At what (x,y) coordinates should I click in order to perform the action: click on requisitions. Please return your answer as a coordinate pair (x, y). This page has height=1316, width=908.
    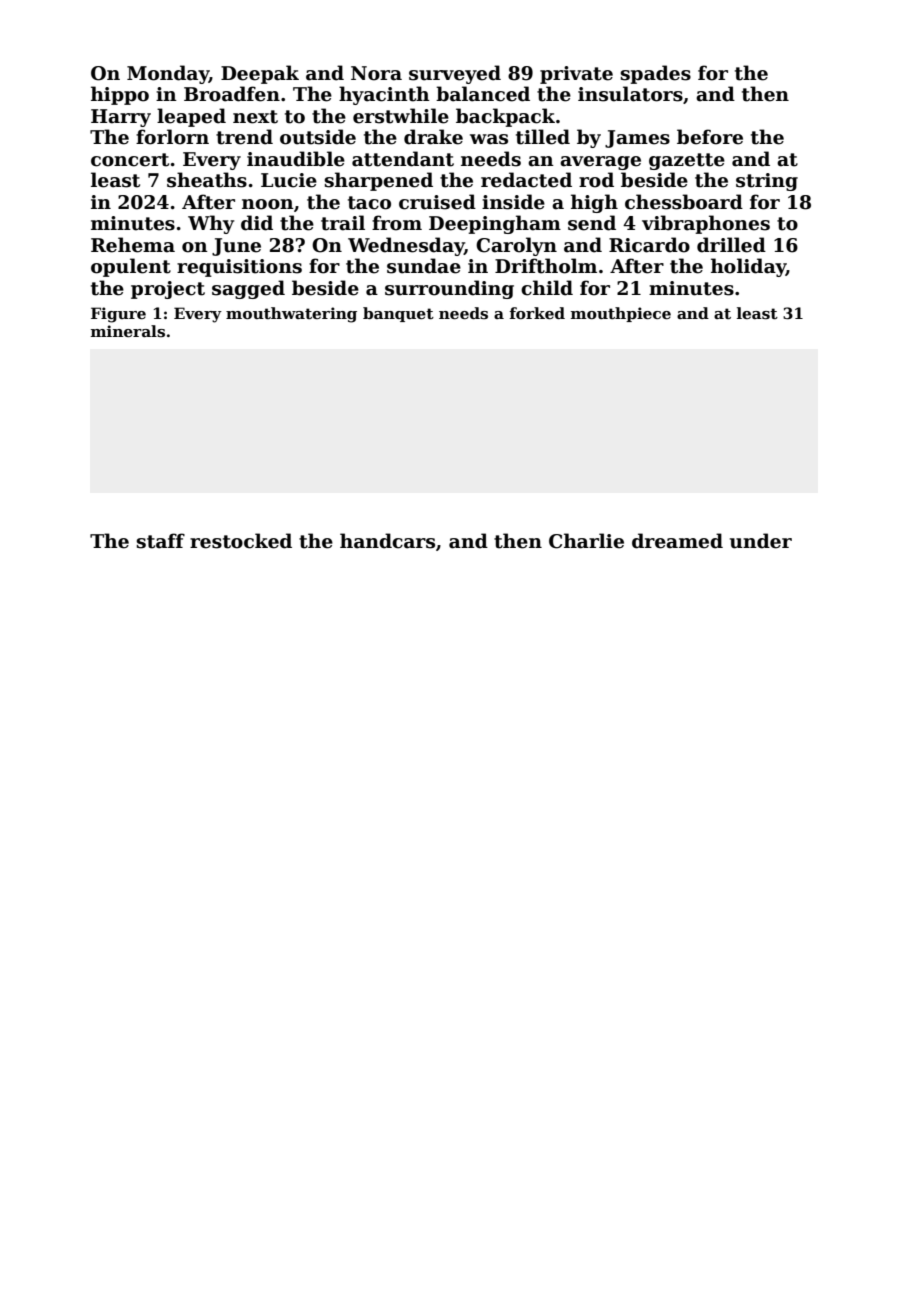
    Looking at the image, I should click on (239, 268).
